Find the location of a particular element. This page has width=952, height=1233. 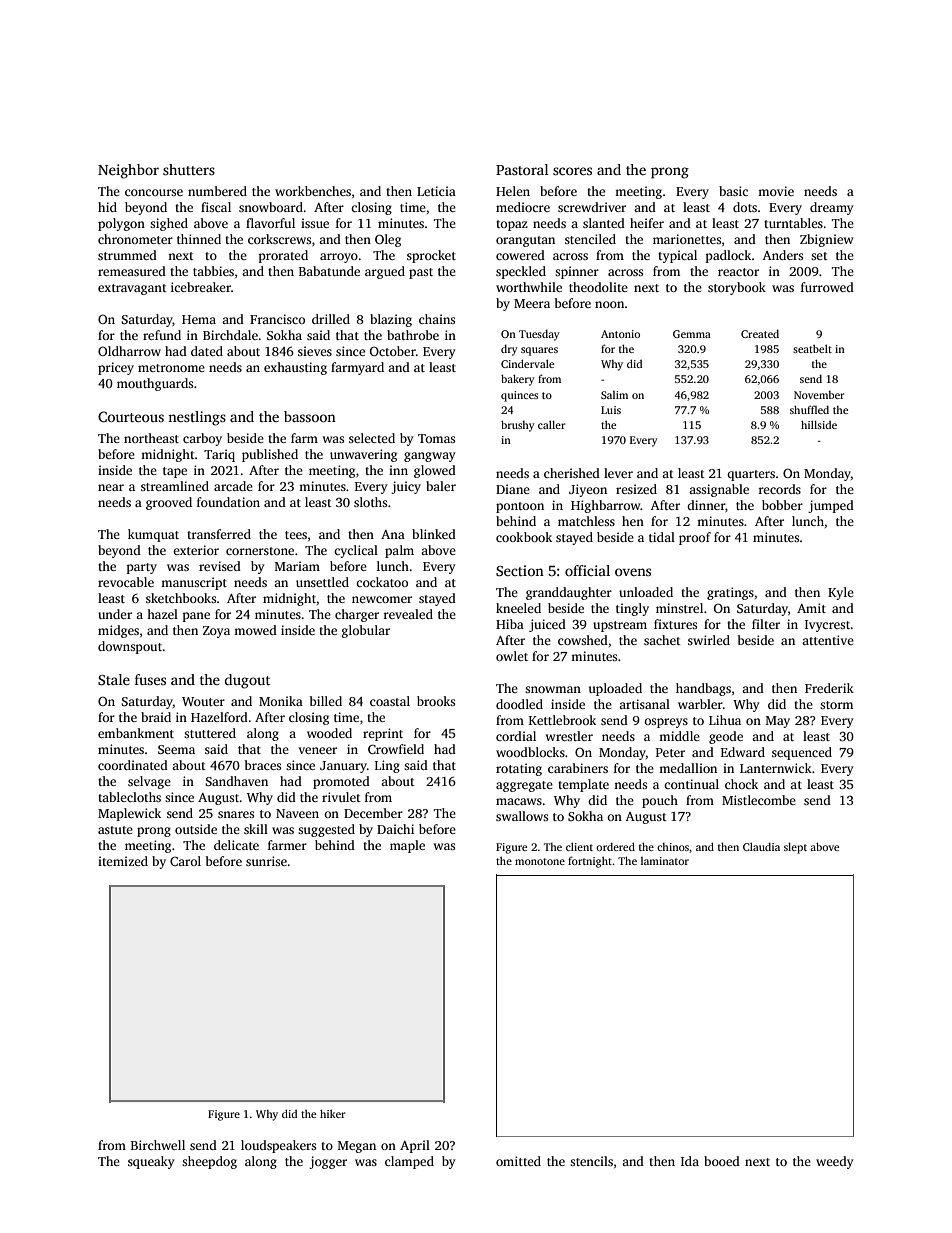

jogger is located at coordinates (328, 1162).
